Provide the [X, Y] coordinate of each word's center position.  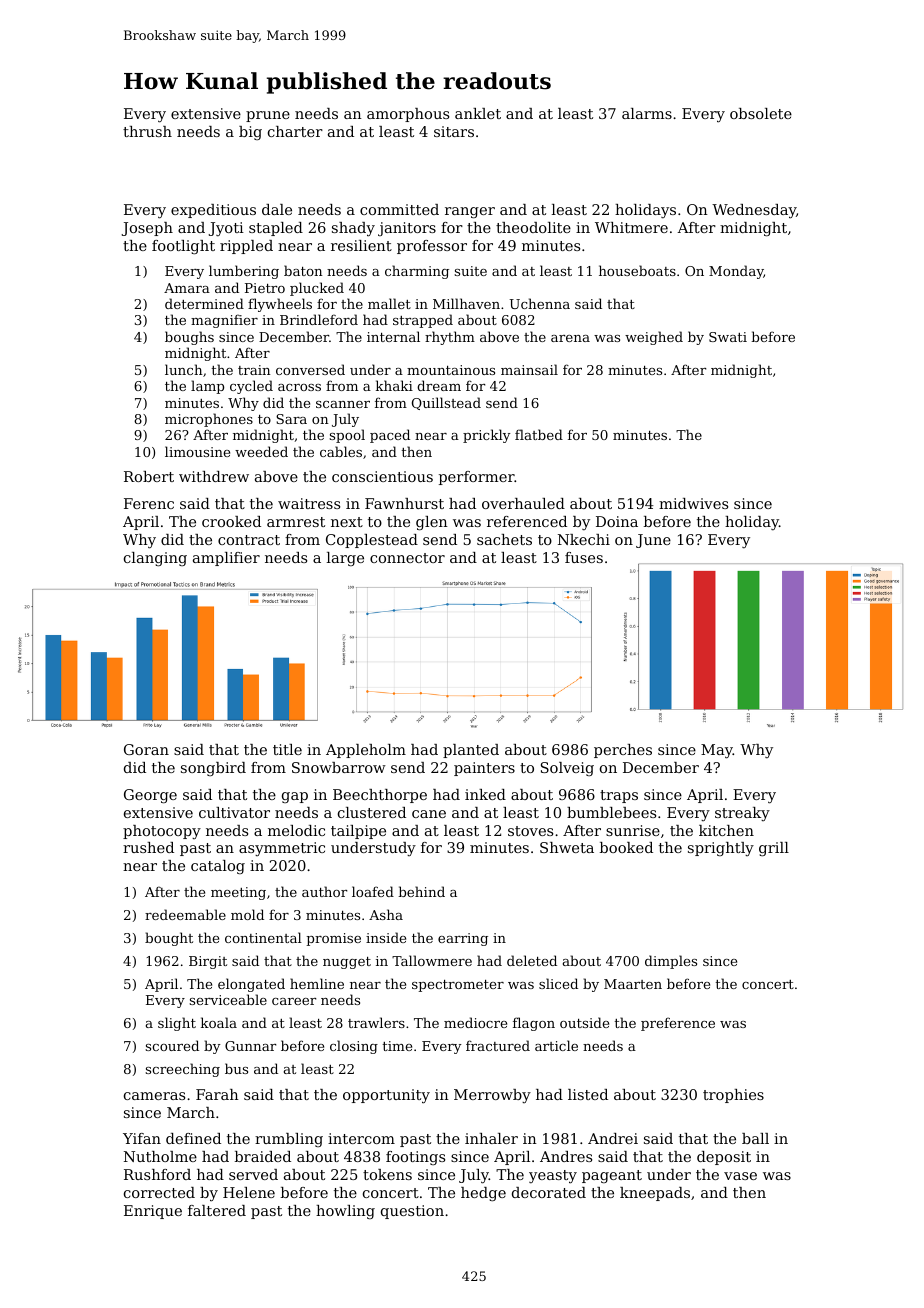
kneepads [655, 1194]
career [294, 1001]
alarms [647, 113]
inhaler [491, 1138]
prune [268, 116]
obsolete [761, 113]
